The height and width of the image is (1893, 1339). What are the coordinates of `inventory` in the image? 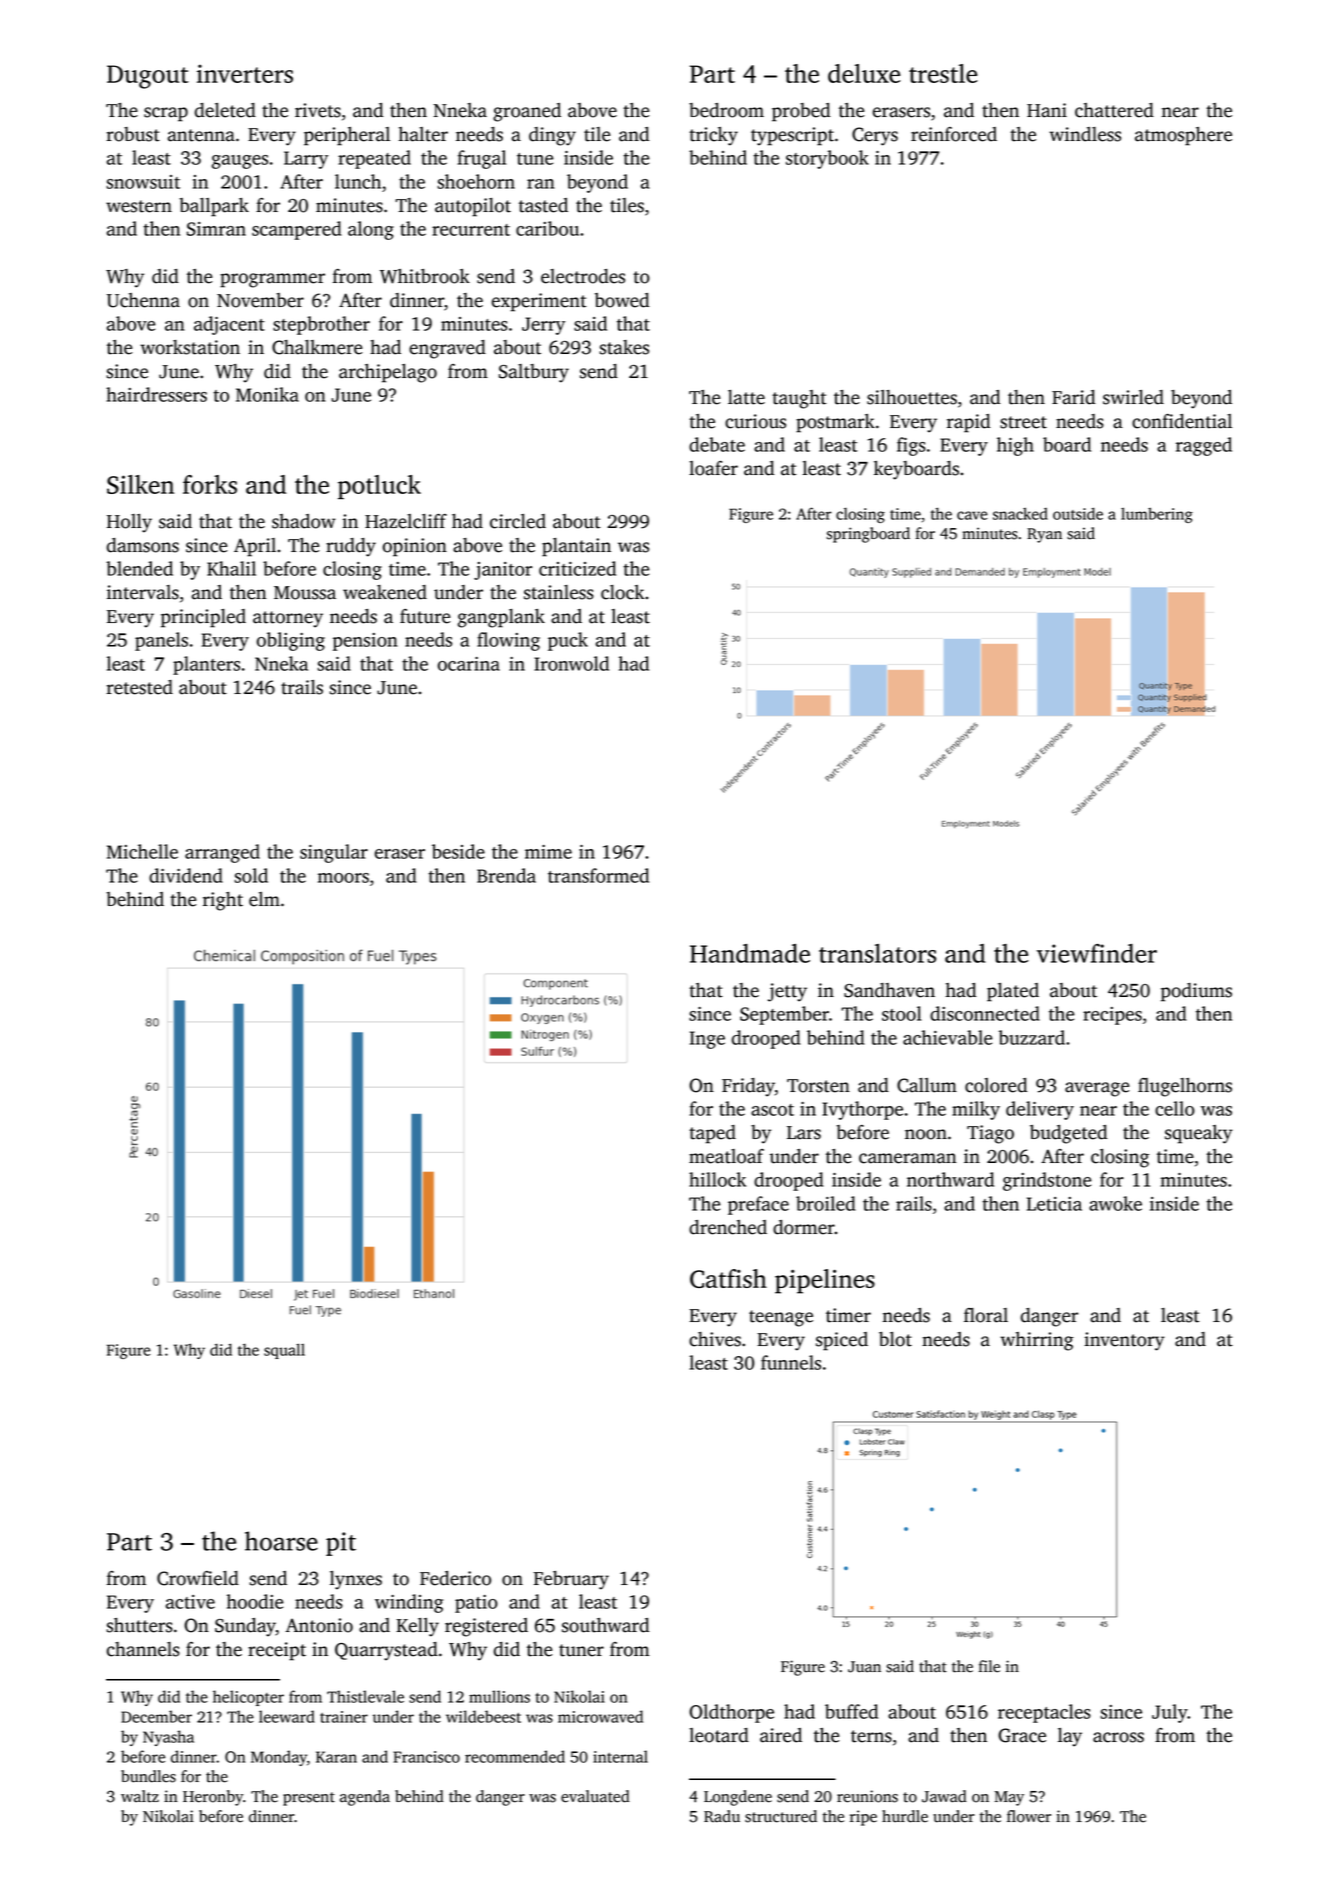 It's located at (1124, 1341).
